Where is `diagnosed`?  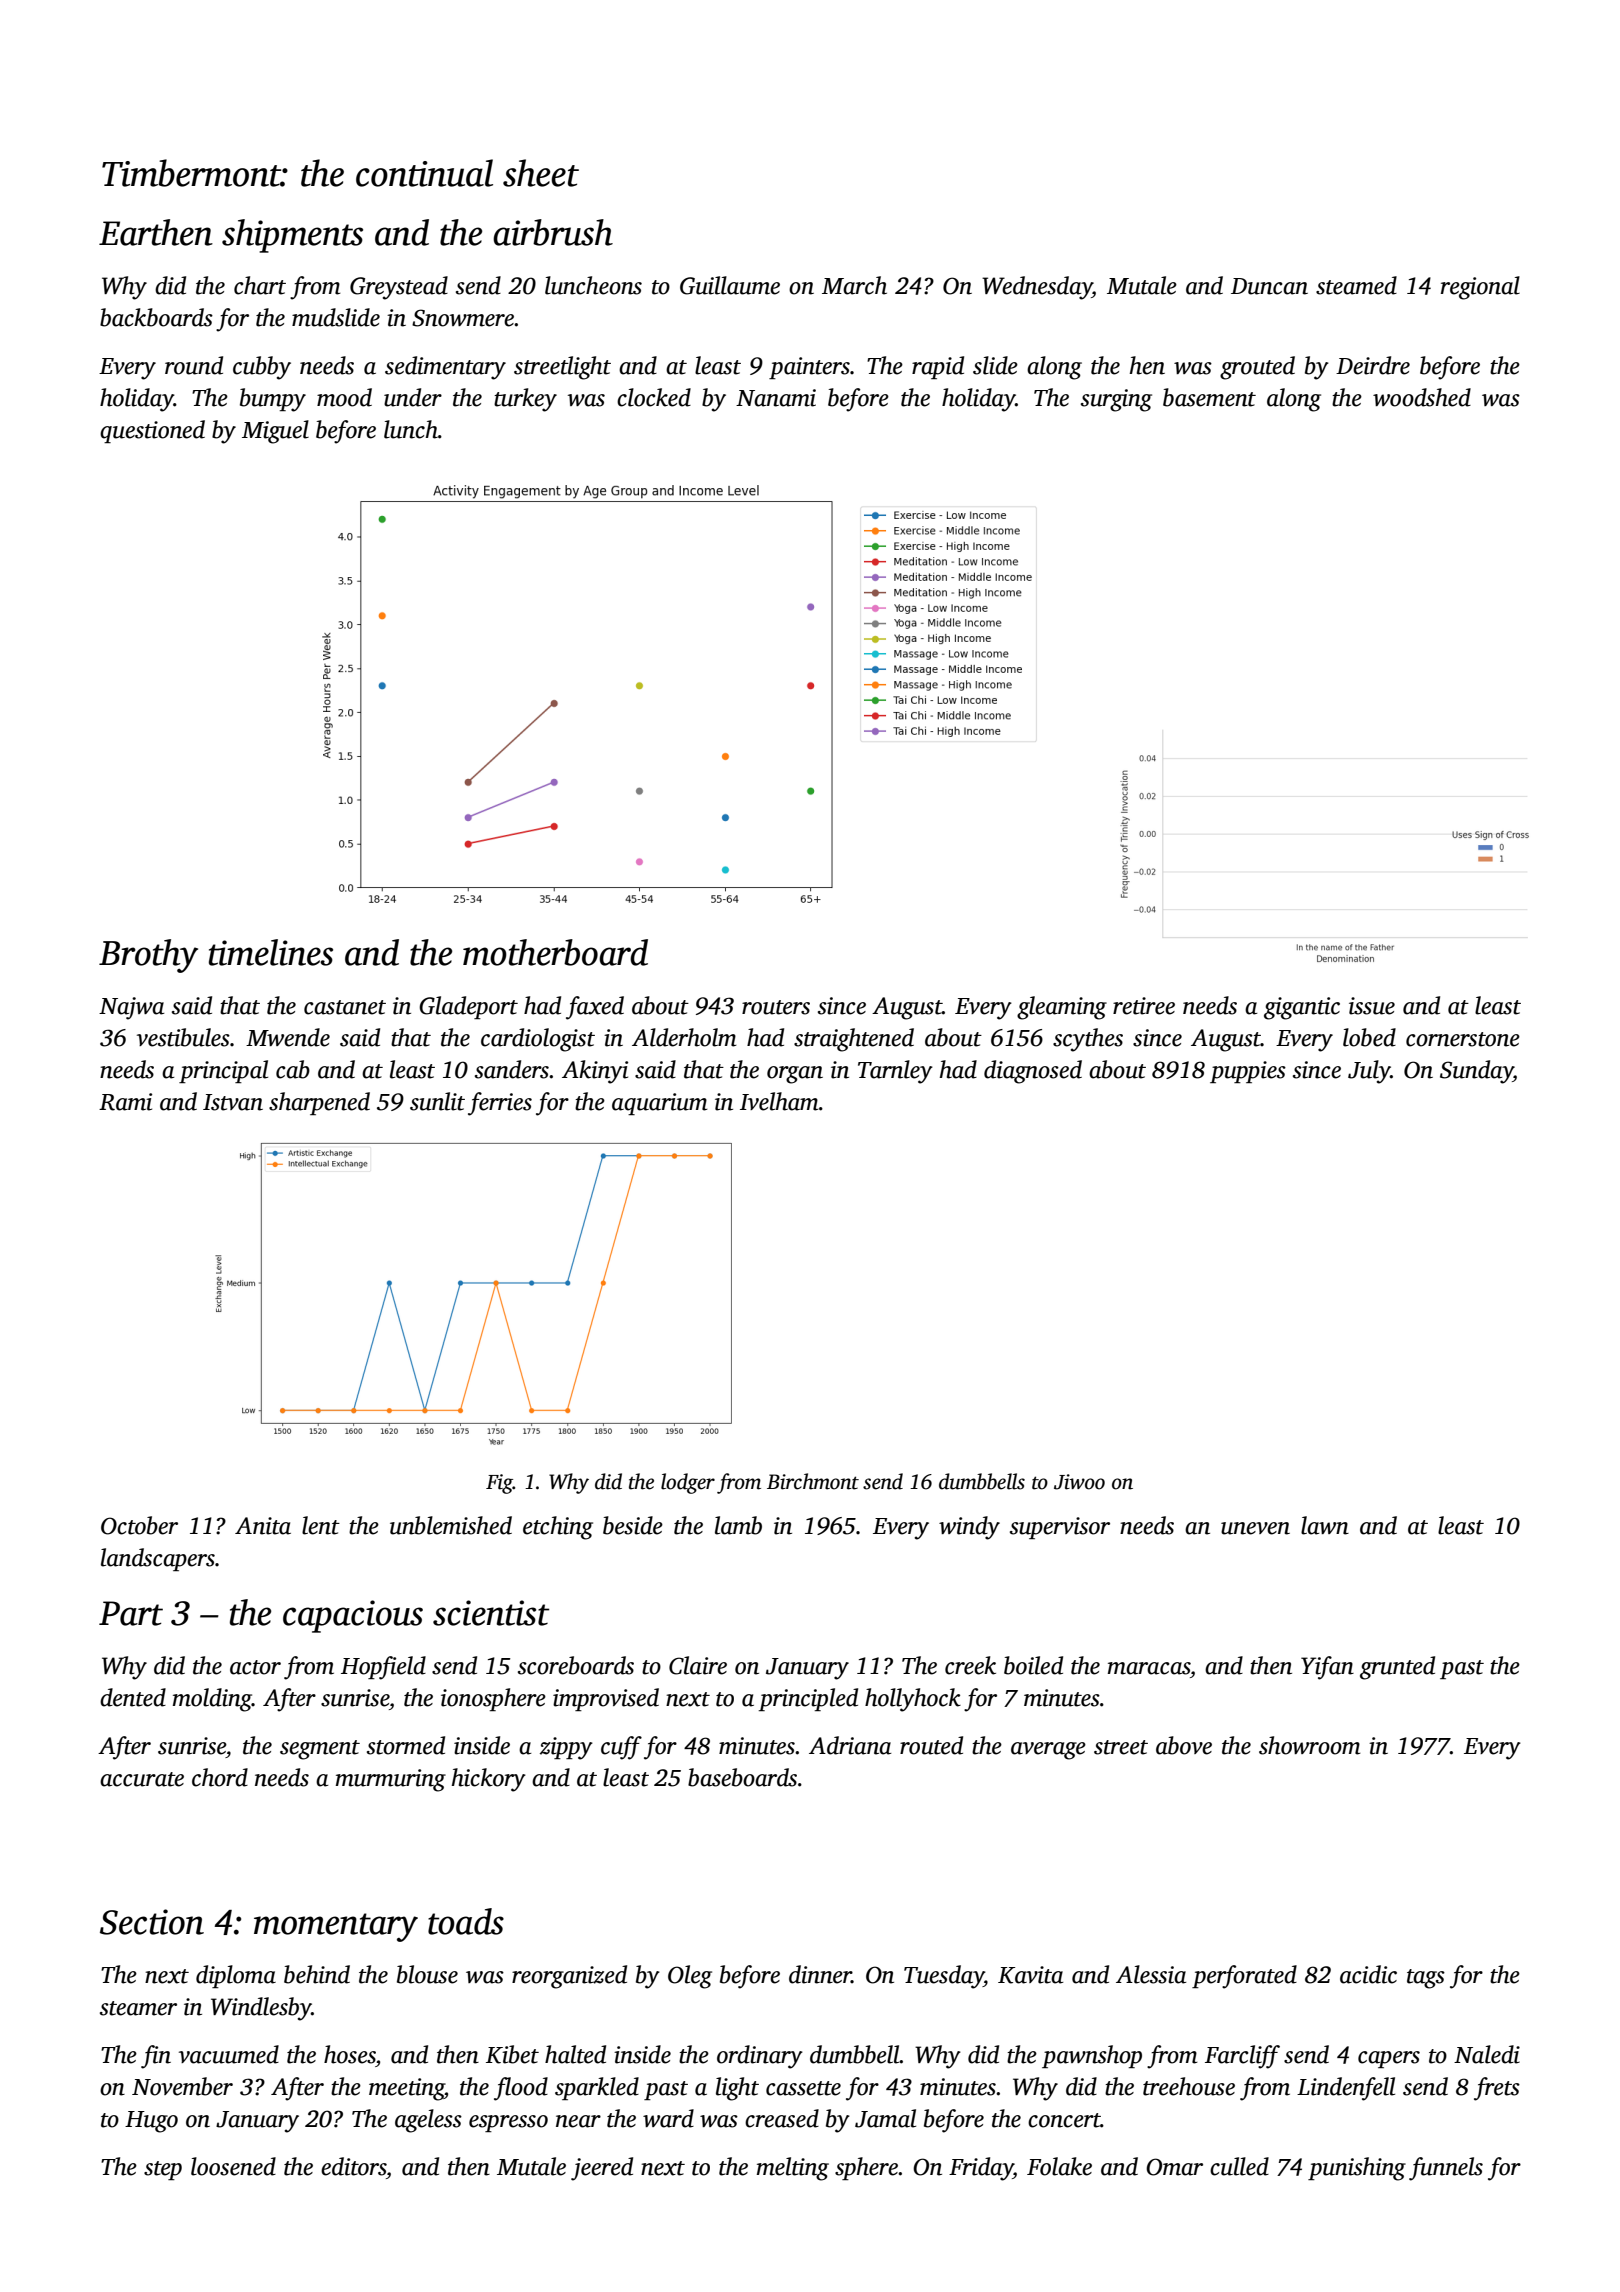 diagnosed is located at coordinates (1033, 1072).
